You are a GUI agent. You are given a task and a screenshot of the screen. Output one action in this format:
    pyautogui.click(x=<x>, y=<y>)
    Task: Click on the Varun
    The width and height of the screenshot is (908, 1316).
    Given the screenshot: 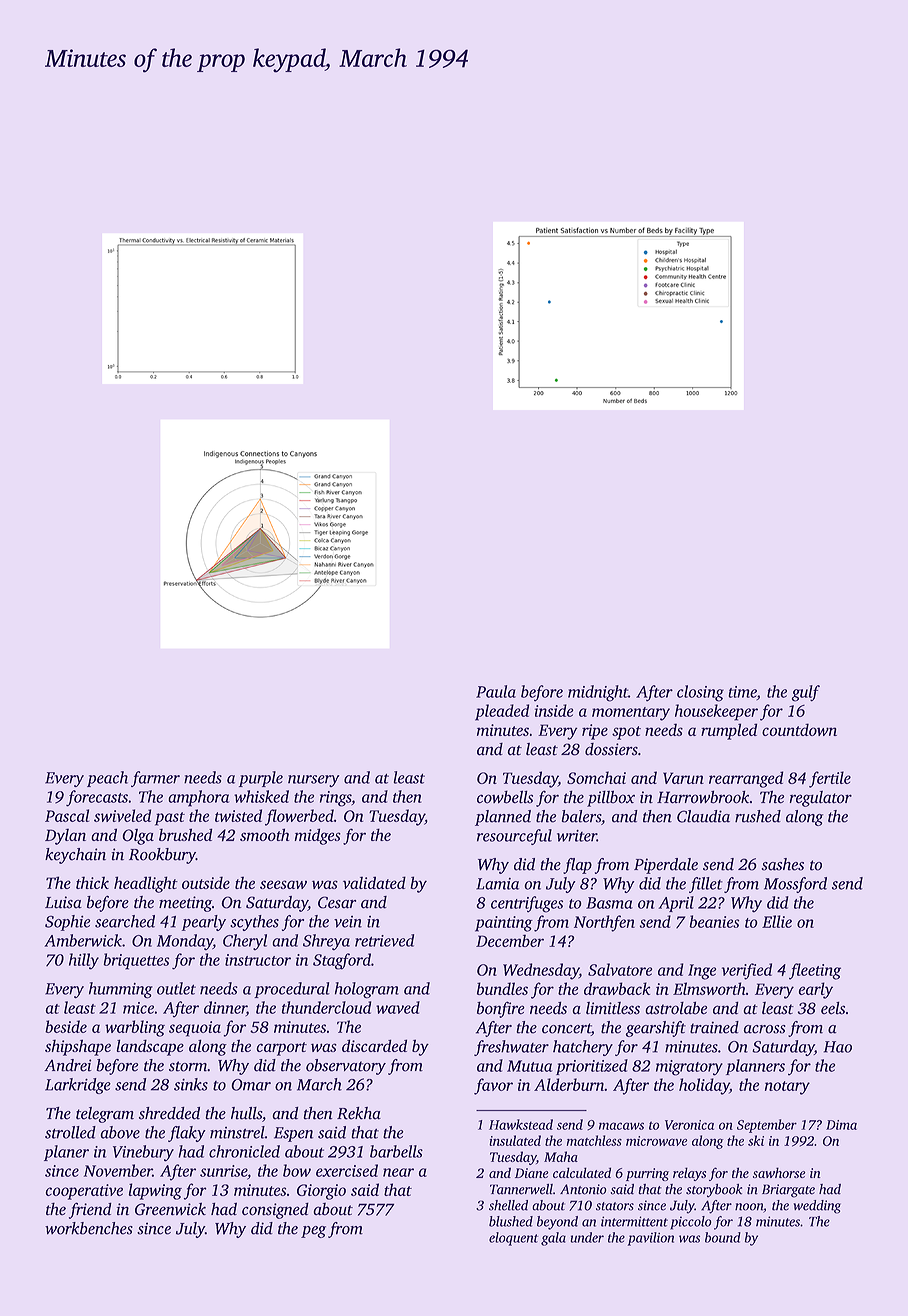 What is the action you would take?
    pyautogui.click(x=683, y=778)
